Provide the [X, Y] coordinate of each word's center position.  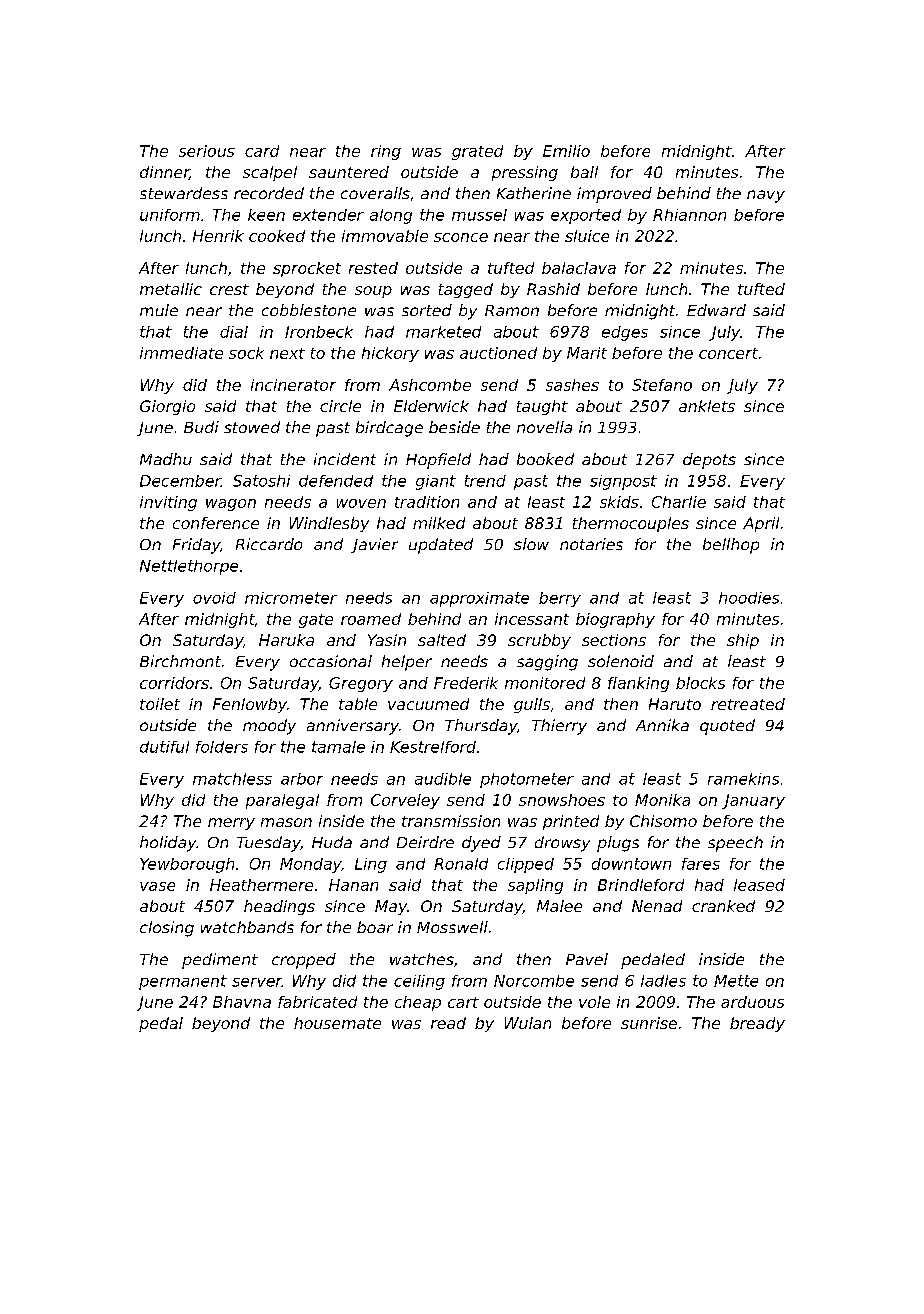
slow [531, 544]
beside [454, 427]
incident [345, 459]
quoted [727, 727]
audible [443, 779]
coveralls [375, 193]
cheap [418, 1003]
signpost [623, 482]
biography [615, 620]
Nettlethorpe [189, 567]
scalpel [270, 173]
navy [766, 196]
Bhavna [242, 1002]
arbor [302, 779]
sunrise [649, 1023]
